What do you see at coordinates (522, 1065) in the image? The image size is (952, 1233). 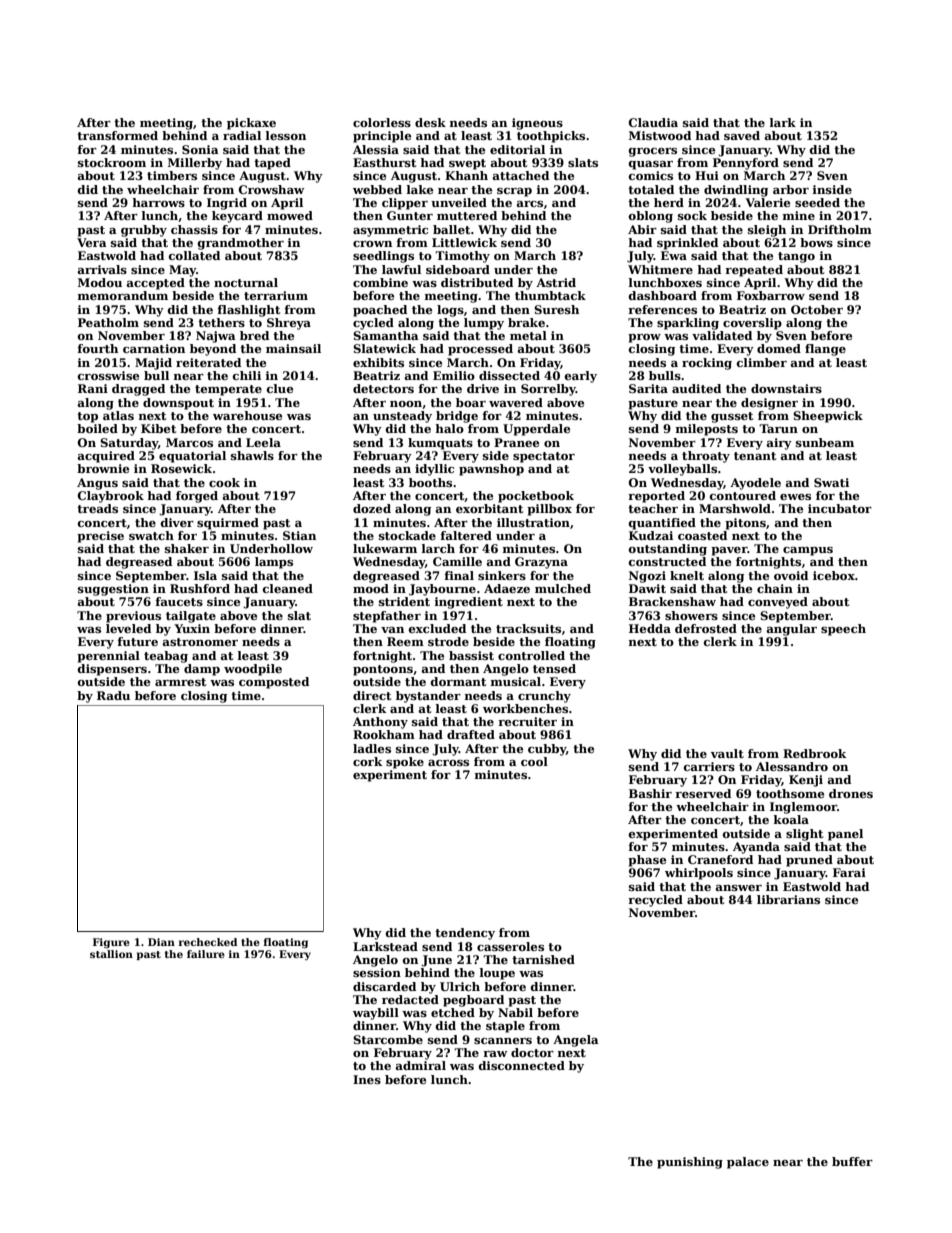 I see `disconnected` at bounding box center [522, 1065].
